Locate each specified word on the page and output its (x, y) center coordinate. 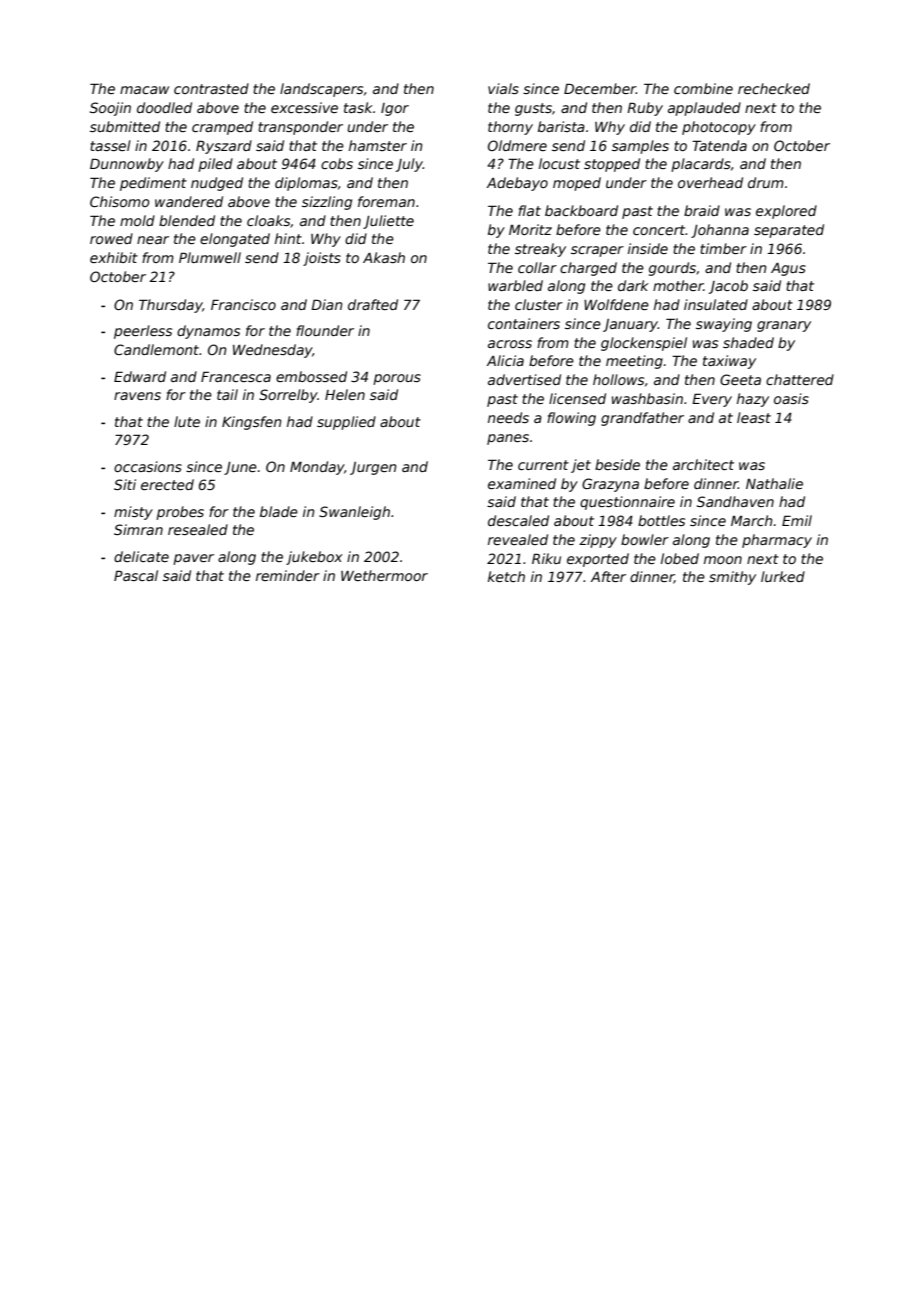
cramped (222, 128)
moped (577, 184)
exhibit (114, 257)
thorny (510, 128)
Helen (345, 394)
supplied (346, 423)
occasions (148, 466)
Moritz (530, 229)
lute (187, 421)
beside (617, 464)
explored (786, 212)
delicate (141, 556)
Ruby (645, 109)
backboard (581, 210)
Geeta (740, 379)
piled (215, 165)
